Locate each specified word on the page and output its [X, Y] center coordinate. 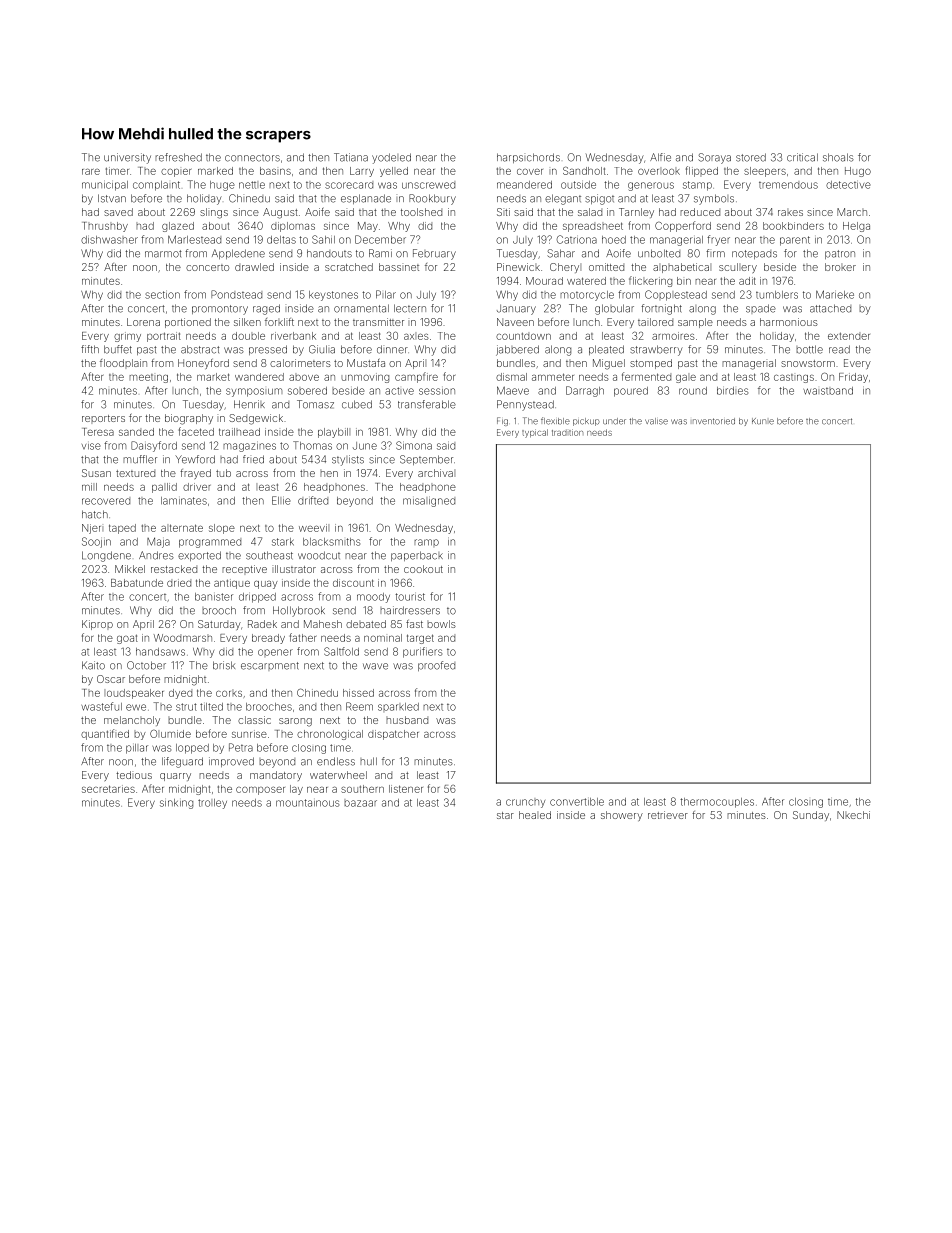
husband [407, 720]
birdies [732, 391]
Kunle [763, 421]
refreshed [178, 157]
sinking [176, 804]
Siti [503, 212]
